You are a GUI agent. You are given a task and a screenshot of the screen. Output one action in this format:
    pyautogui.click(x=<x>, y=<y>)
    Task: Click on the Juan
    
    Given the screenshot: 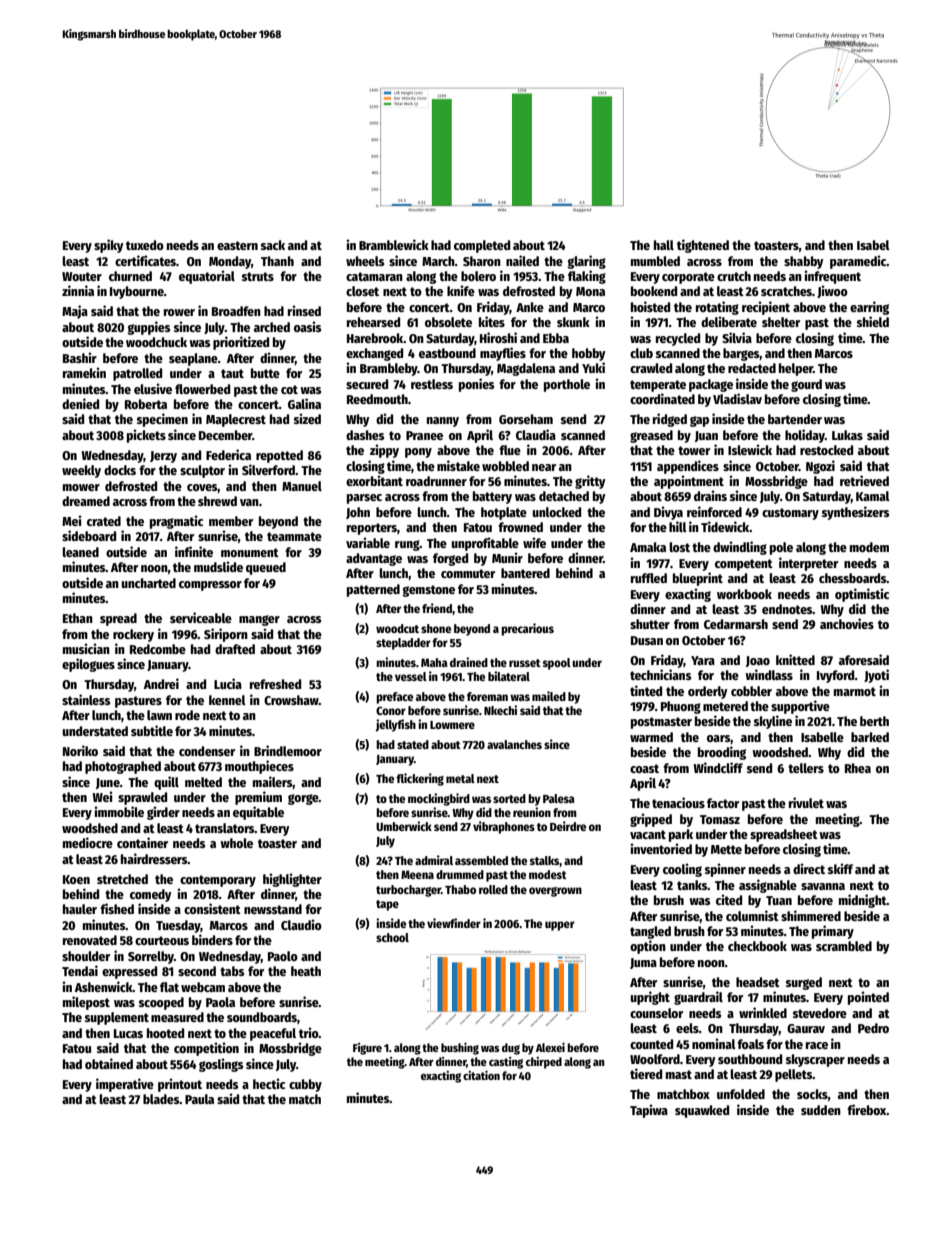 What is the action you would take?
    pyautogui.click(x=706, y=436)
